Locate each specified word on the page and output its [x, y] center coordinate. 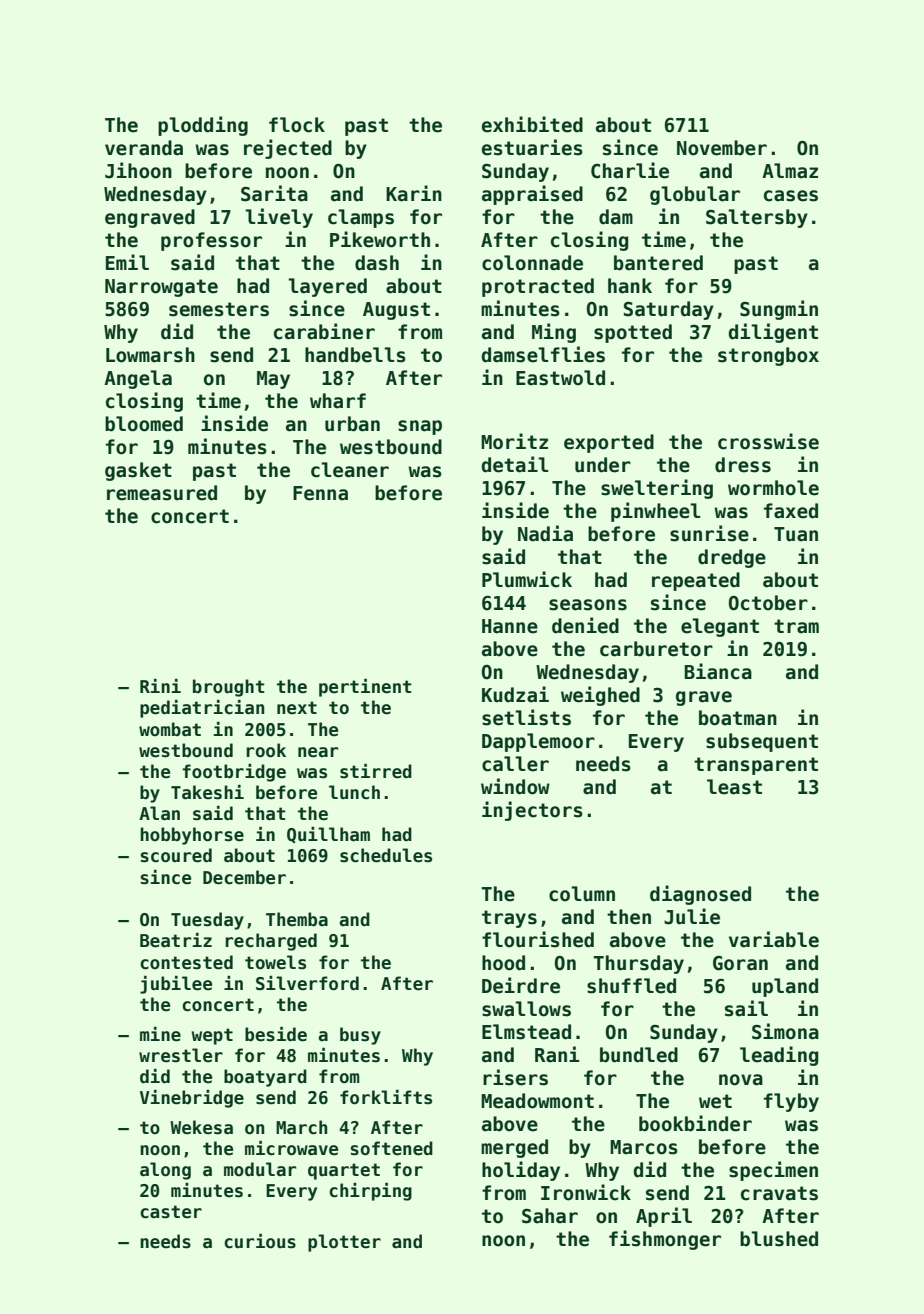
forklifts [386, 1097]
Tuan [796, 534]
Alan [159, 813]
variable [774, 939]
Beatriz [176, 940]
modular [260, 1169]
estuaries [532, 147]
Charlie [630, 170]
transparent [756, 766]
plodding [203, 126]
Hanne [510, 626]
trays [509, 919]
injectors [532, 811]
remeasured [162, 493]
